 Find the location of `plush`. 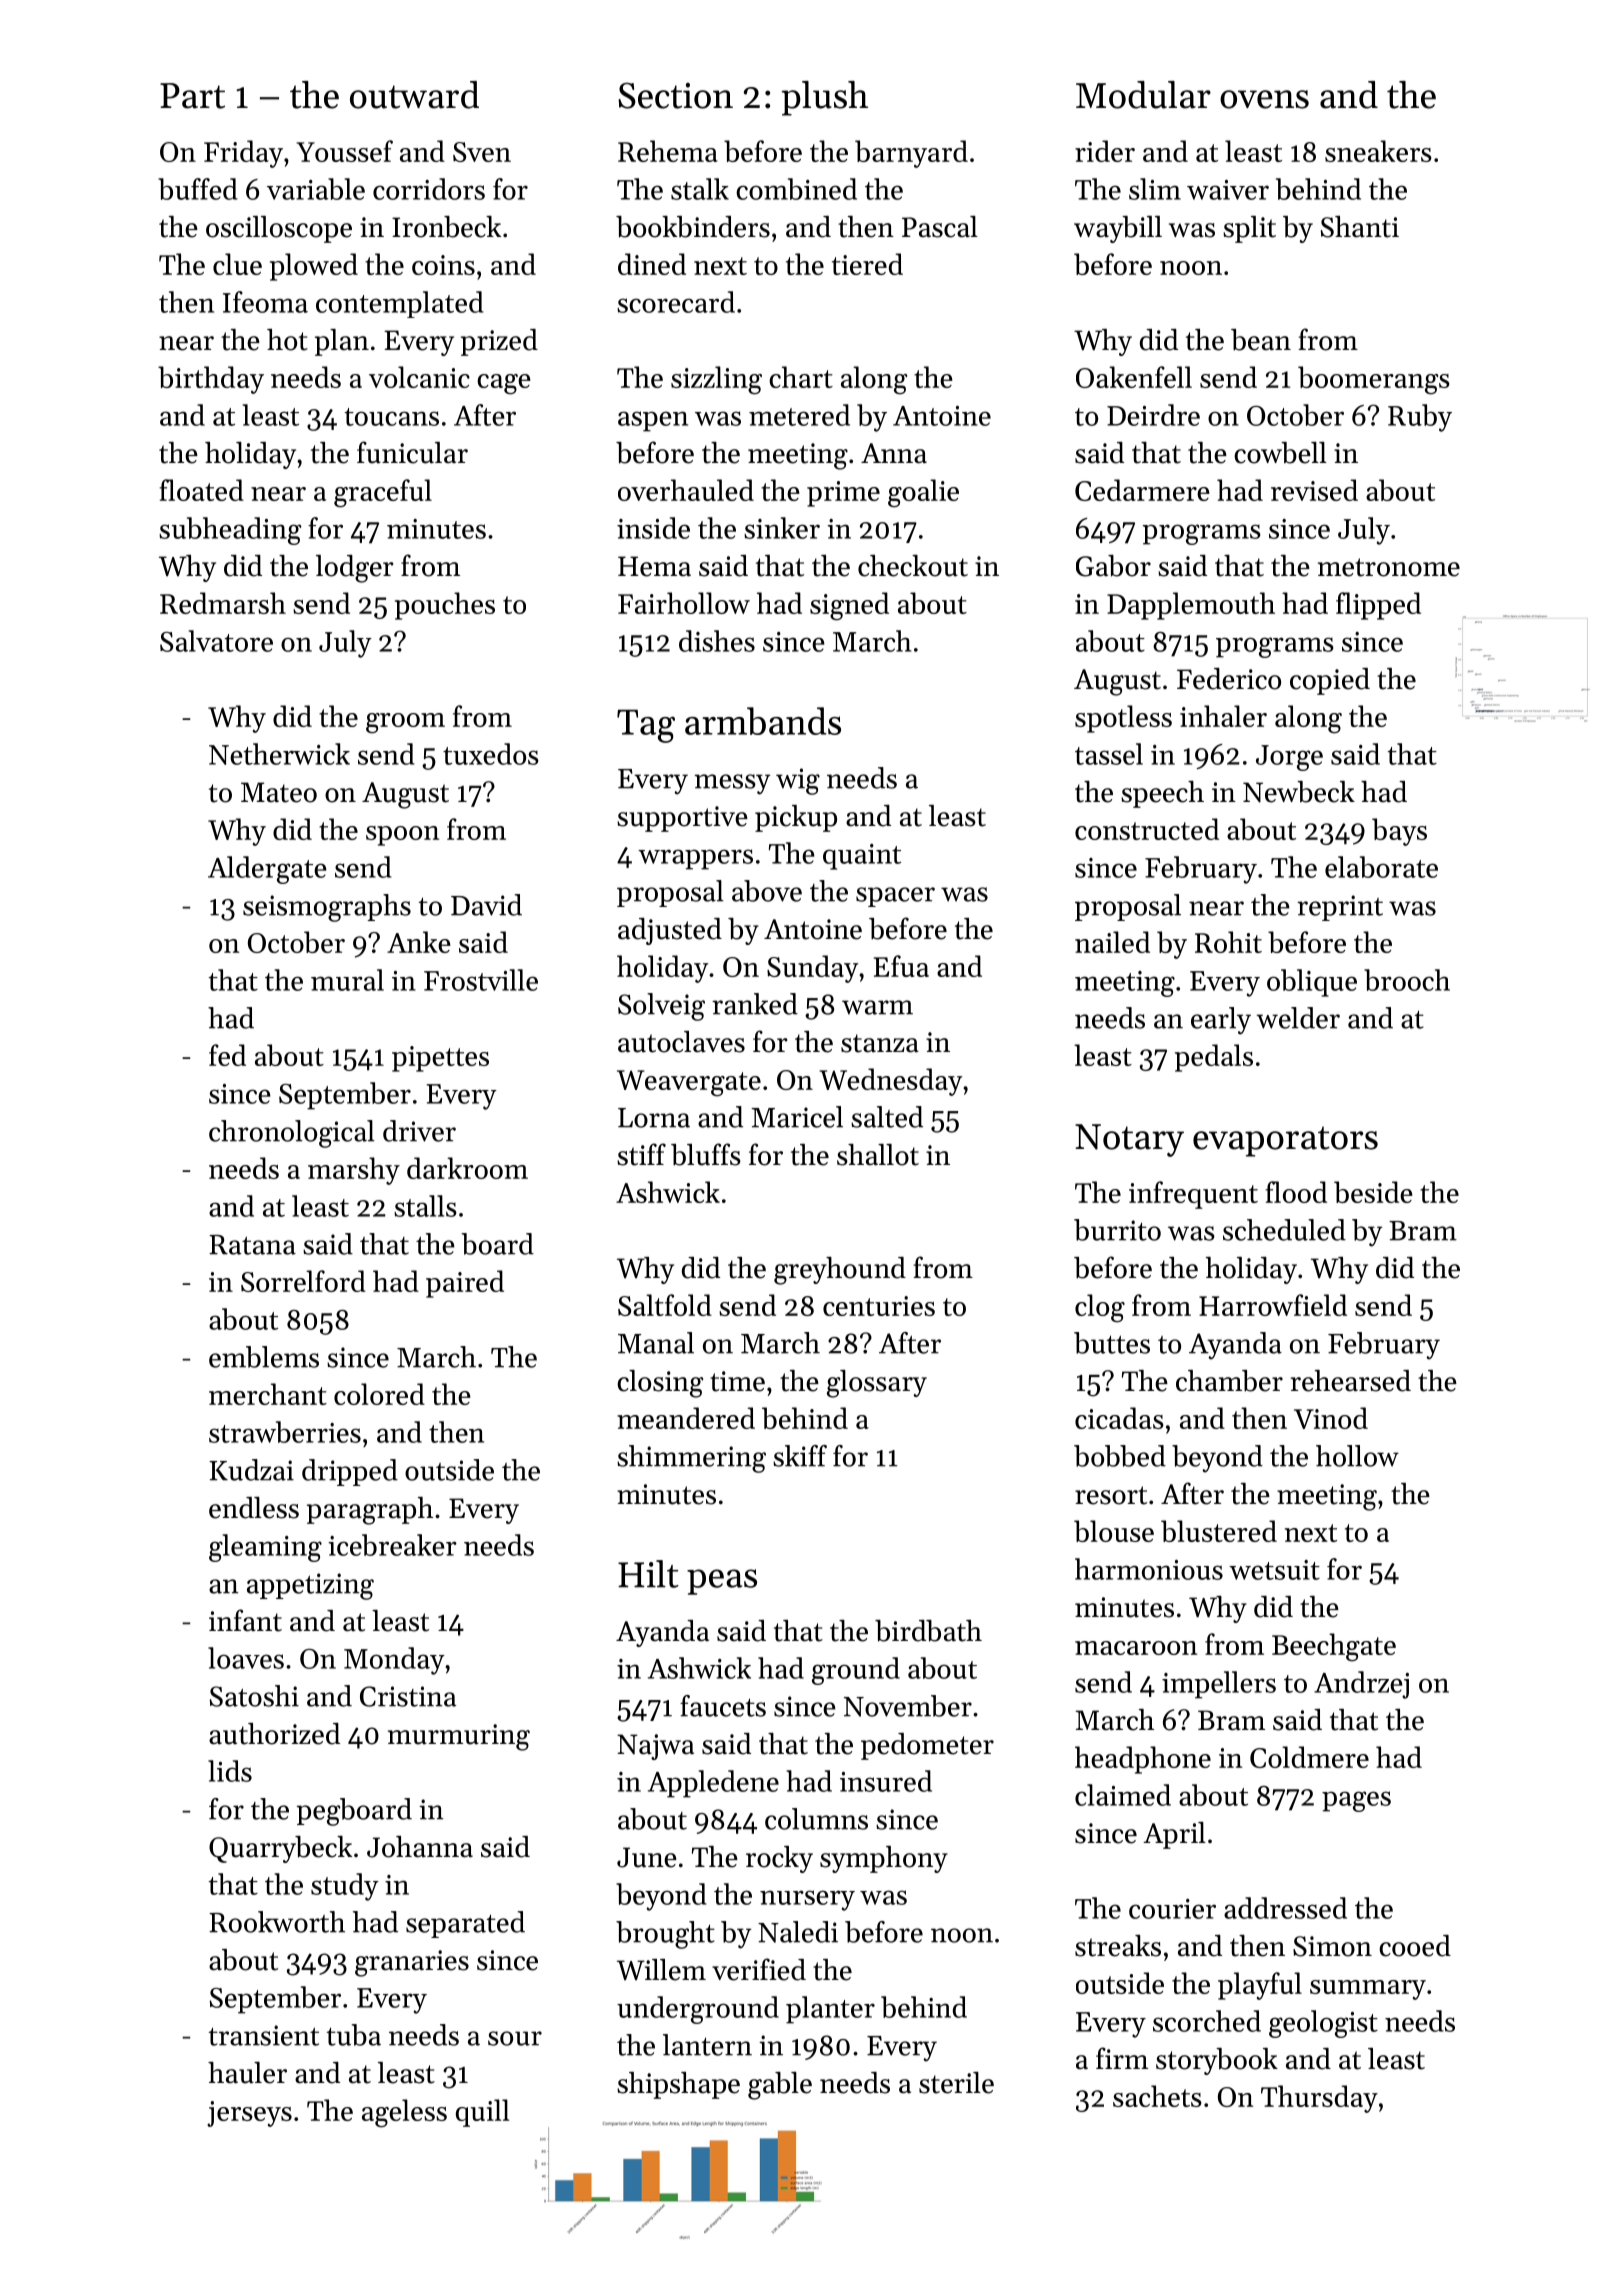

plush is located at coordinates (824, 98).
